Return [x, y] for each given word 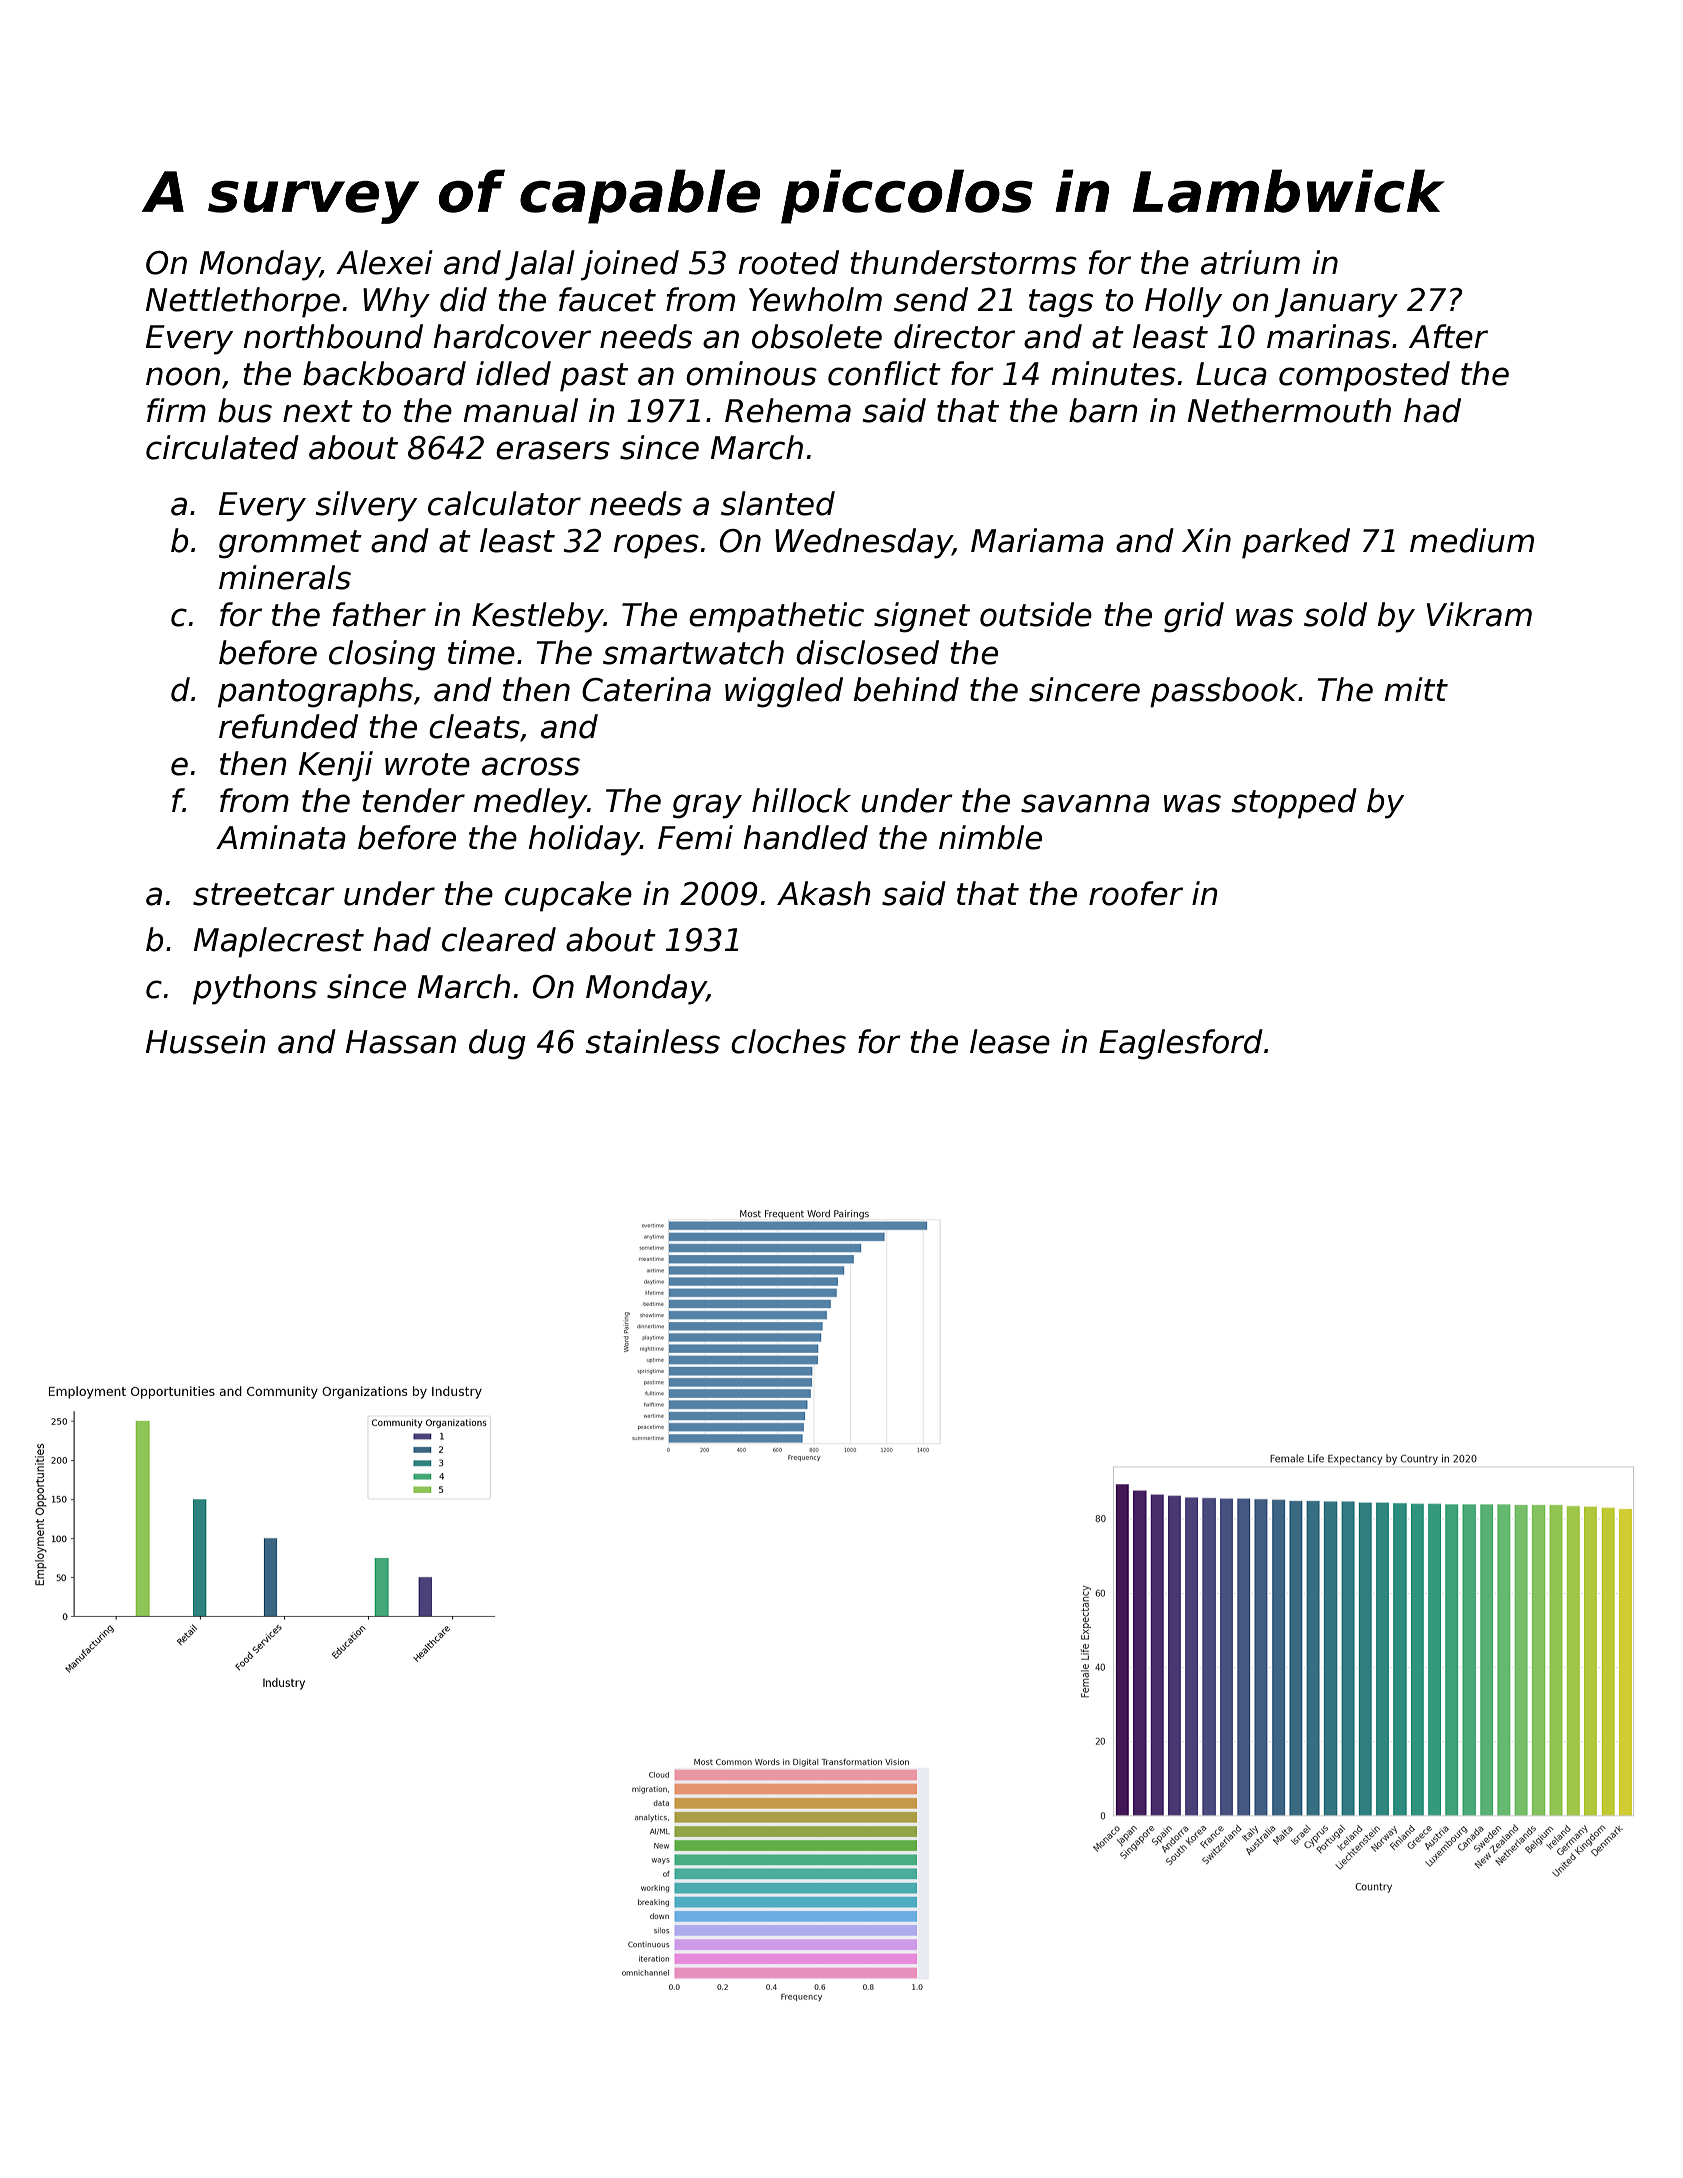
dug [497, 1044]
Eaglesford [1181, 1044]
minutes [1114, 373]
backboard [384, 373]
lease [1010, 1041]
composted [1364, 376]
